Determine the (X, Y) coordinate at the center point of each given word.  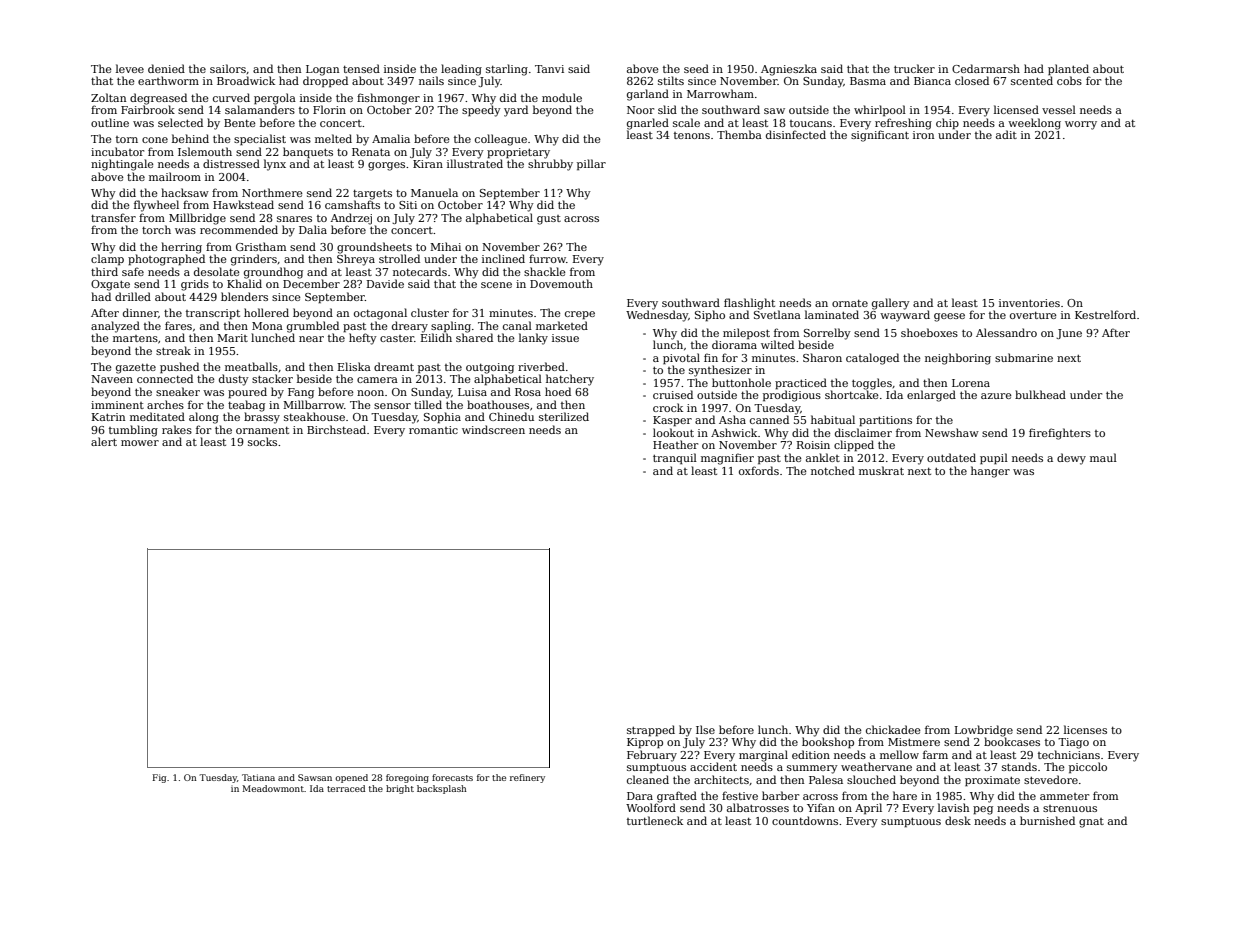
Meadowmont (273, 788)
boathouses (498, 404)
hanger (990, 472)
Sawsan (315, 777)
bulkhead (1040, 394)
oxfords (759, 470)
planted (1068, 70)
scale (686, 122)
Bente (240, 123)
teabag (246, 406)
